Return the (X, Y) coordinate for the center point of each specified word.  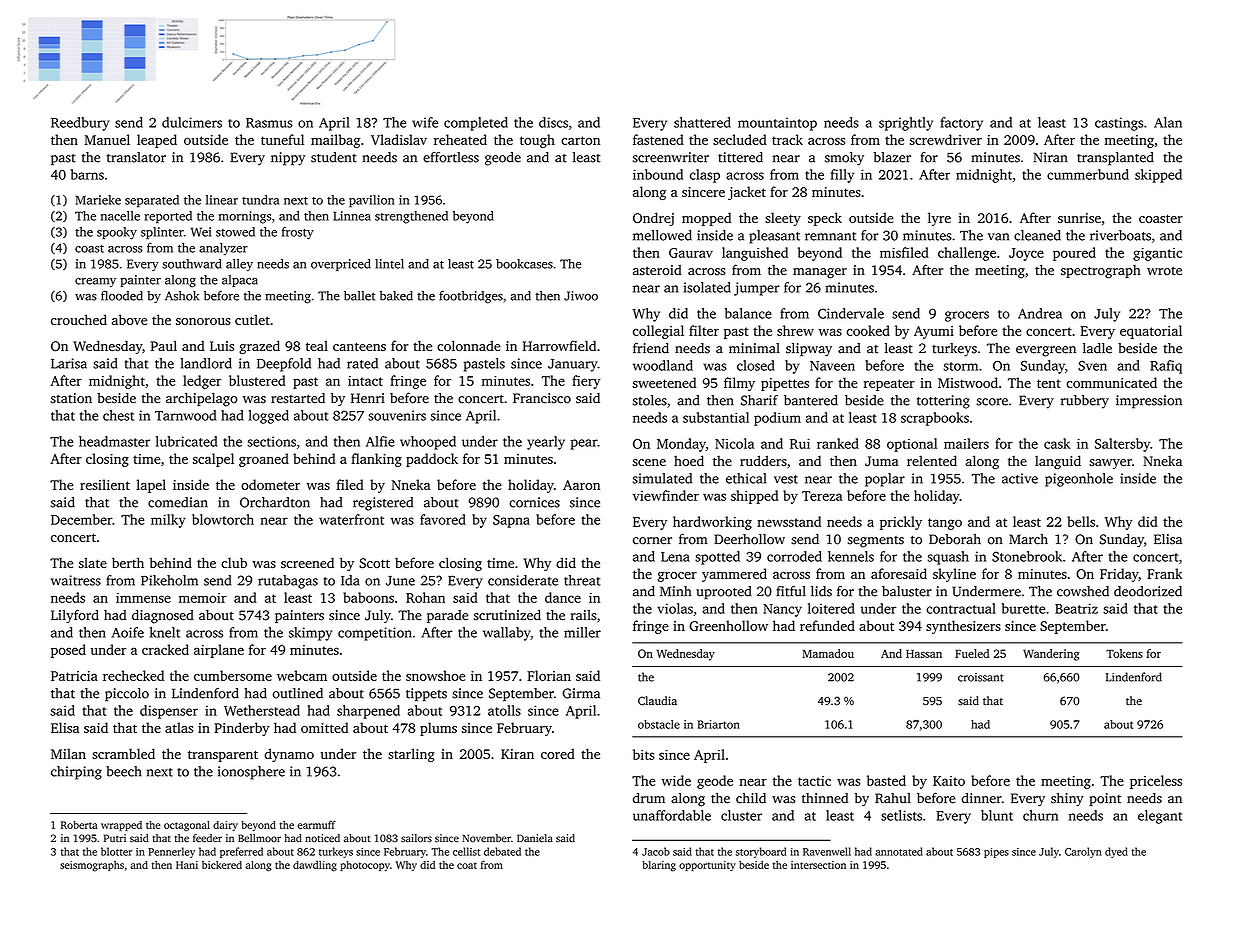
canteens (359, 346)
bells (1081, 521)
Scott (374, 563)
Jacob (656, 851)
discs (553, 122)
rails (583, 615)
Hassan (924, 654)
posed (68, 651)
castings (1119, 124)
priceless (1156, 782)
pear (584, 444)
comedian (178, 502)
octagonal (187, 826)
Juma (881, 461)
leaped (157, 141)
